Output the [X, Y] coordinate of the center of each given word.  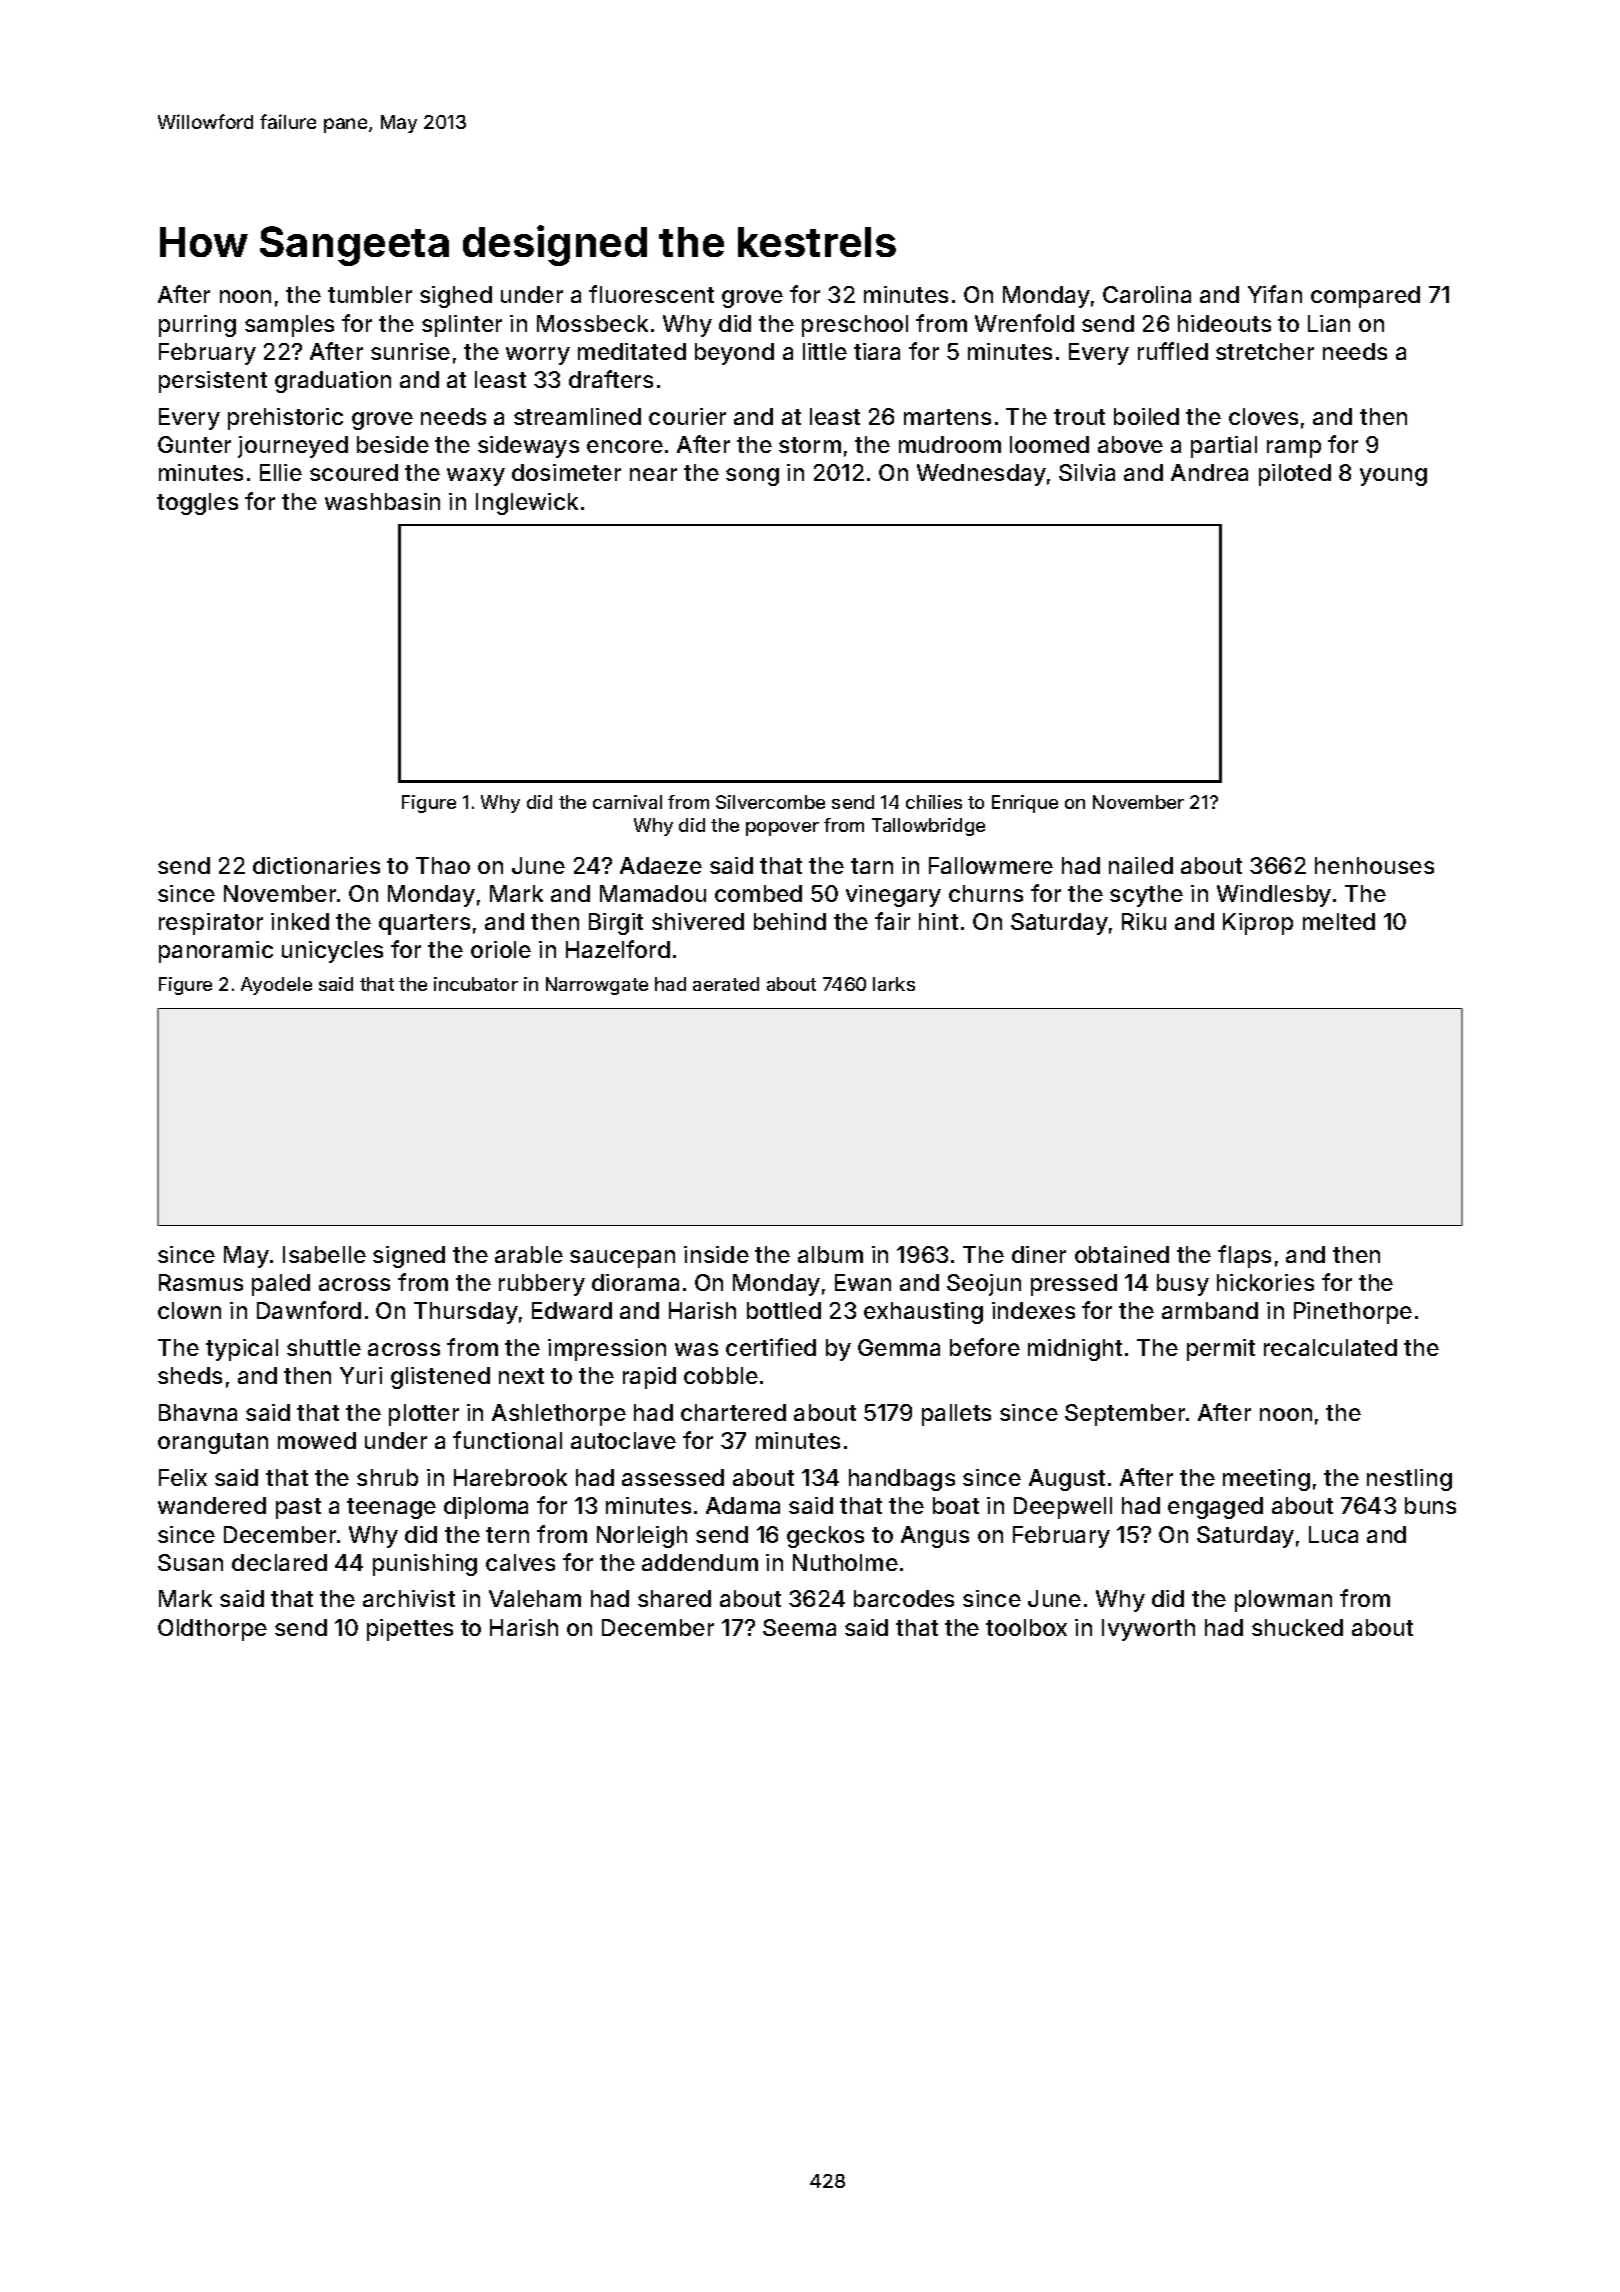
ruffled [1173, 351]
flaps [1244, 1256]
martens [947, 417]
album [830, 1254]
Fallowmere [991, 865]
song [752, 477]
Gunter [194, 444]
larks [894, 984]
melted [1339, 921]
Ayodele [276, 986]
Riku [1144, 921]
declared [279, 1562]
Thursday [466, 1313]
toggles [197, 504]
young [1393, 477]
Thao [443, 865]
